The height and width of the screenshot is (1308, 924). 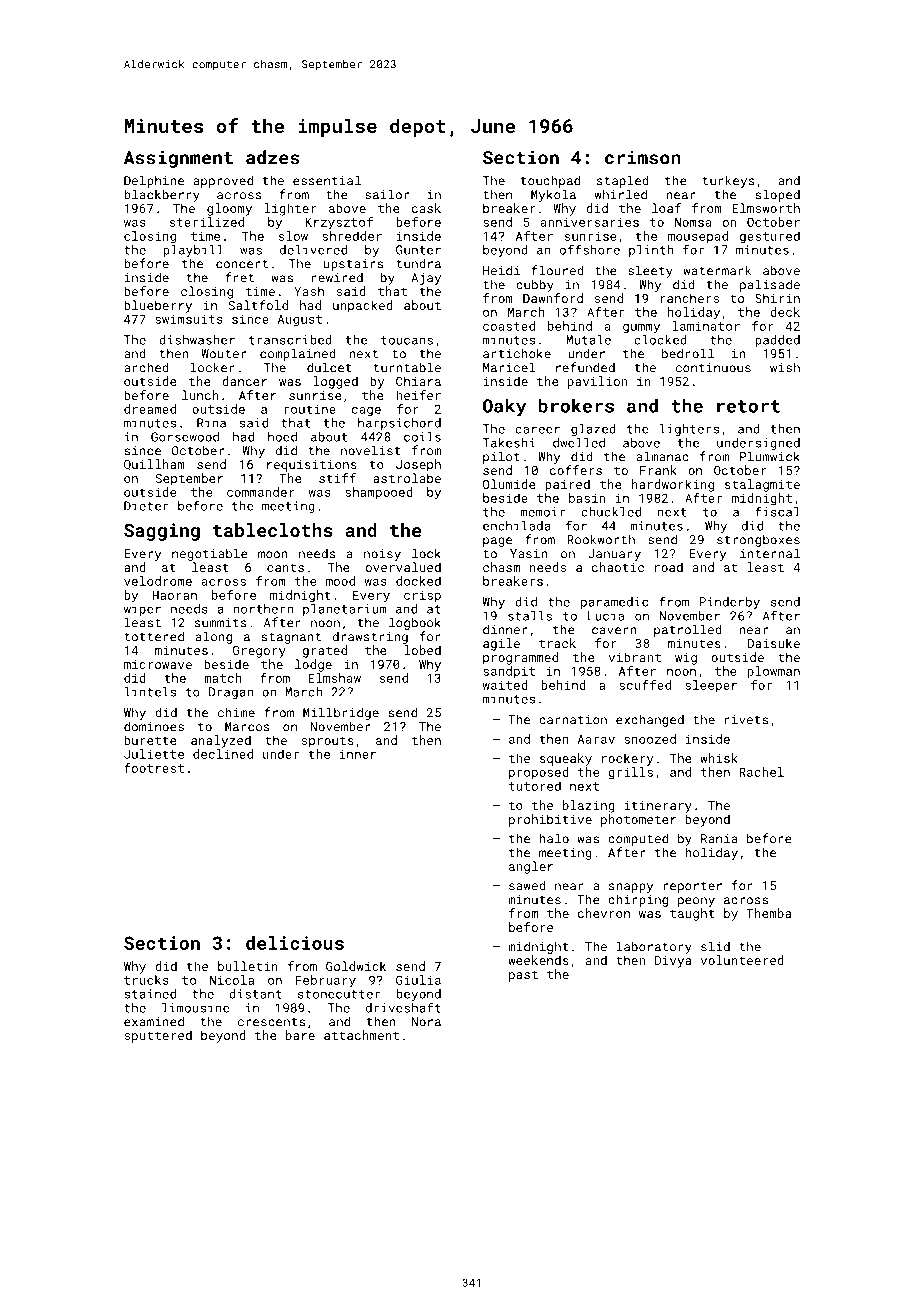 I want to click on stapled, so click(x=623, y=181).
